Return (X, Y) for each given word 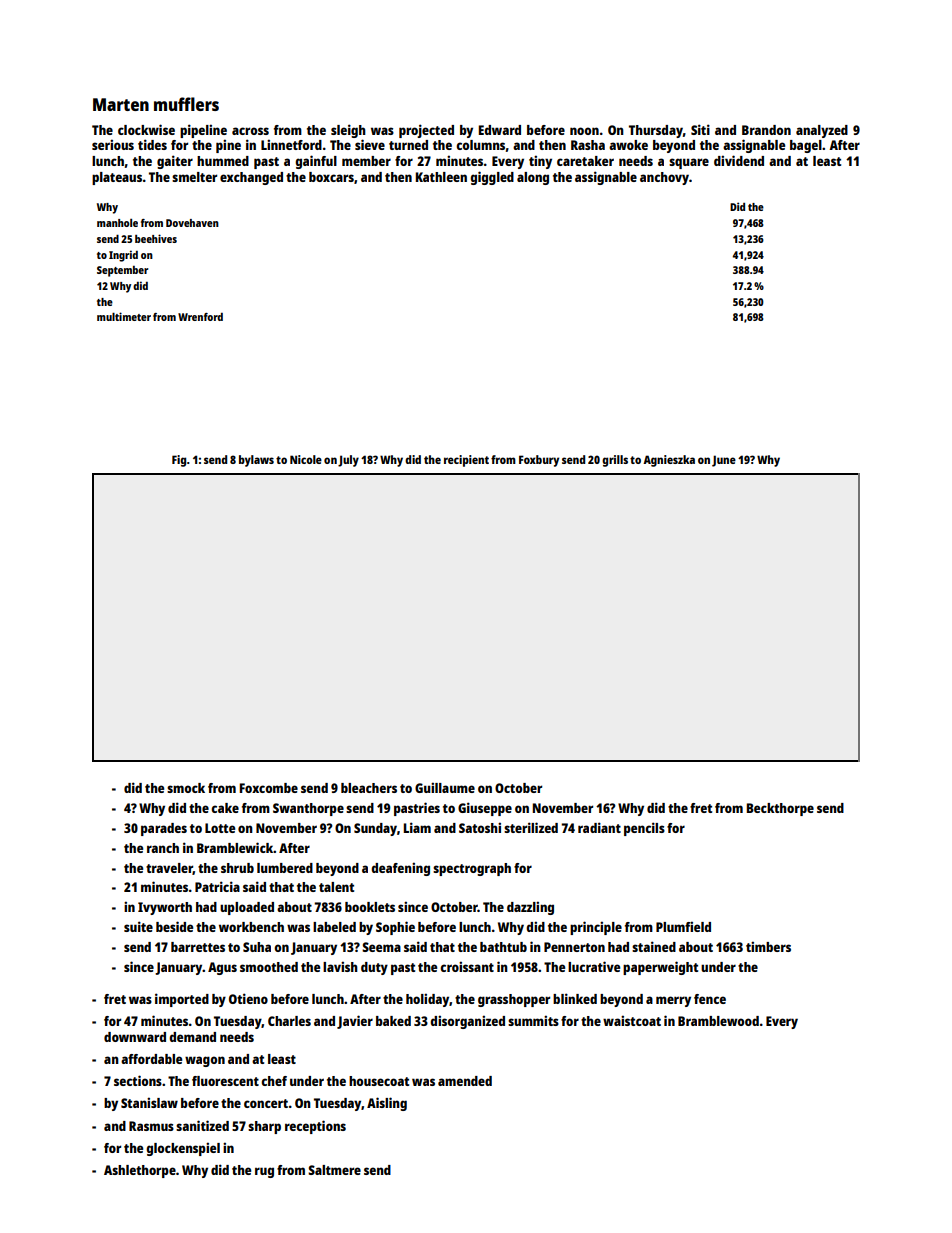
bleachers (369, 788)
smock (186, 788)
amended (465, 1081)
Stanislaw (149, 1102)
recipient (466, 461)
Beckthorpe (780, 809)
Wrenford (200, 317)
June (724, 461)
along (533, 178)
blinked (575, 998)
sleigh (348, 131)
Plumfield (683, 926)
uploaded (247, 908)
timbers (768, 946)
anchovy (664, 178)
